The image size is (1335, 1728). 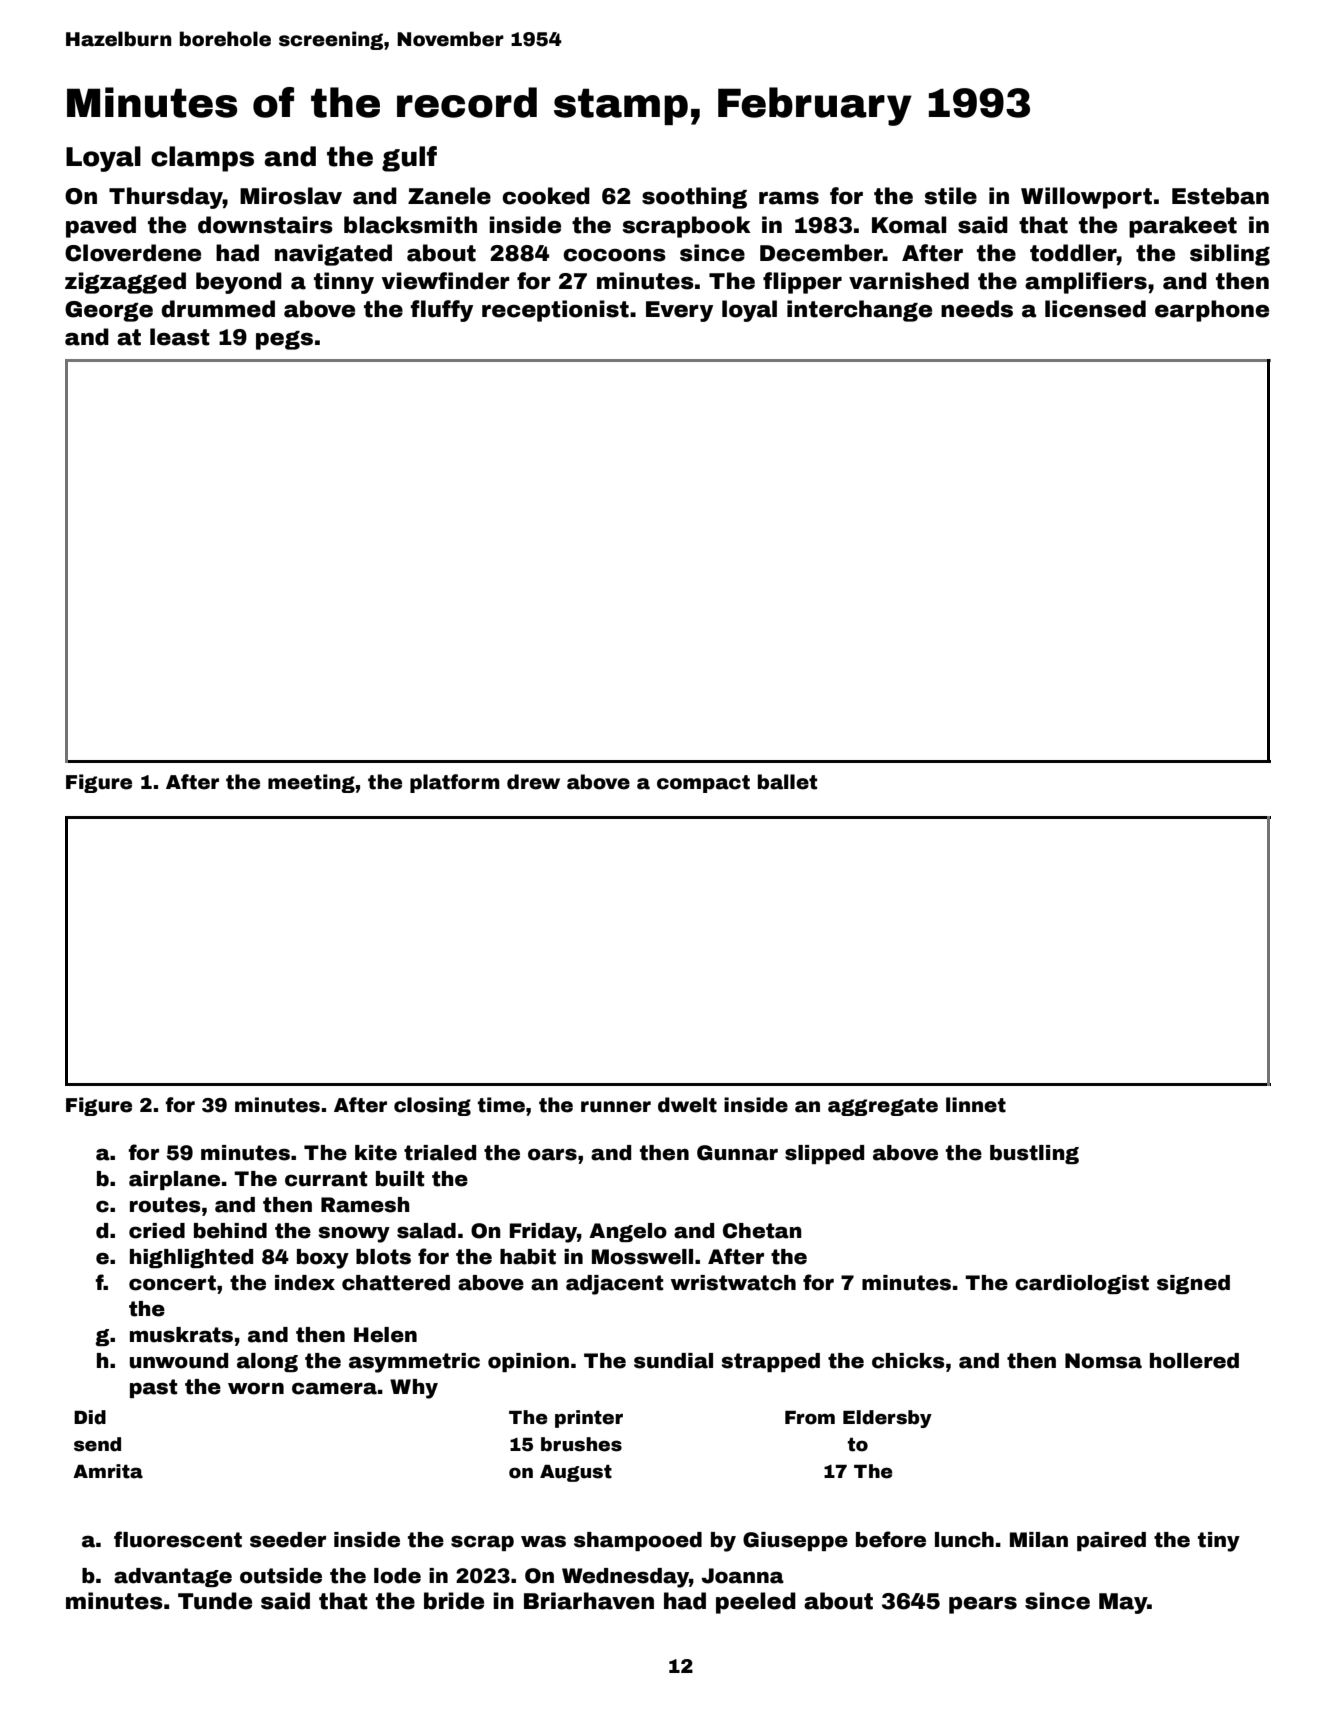 I want to click on platform, so click(x=455, y=783).
